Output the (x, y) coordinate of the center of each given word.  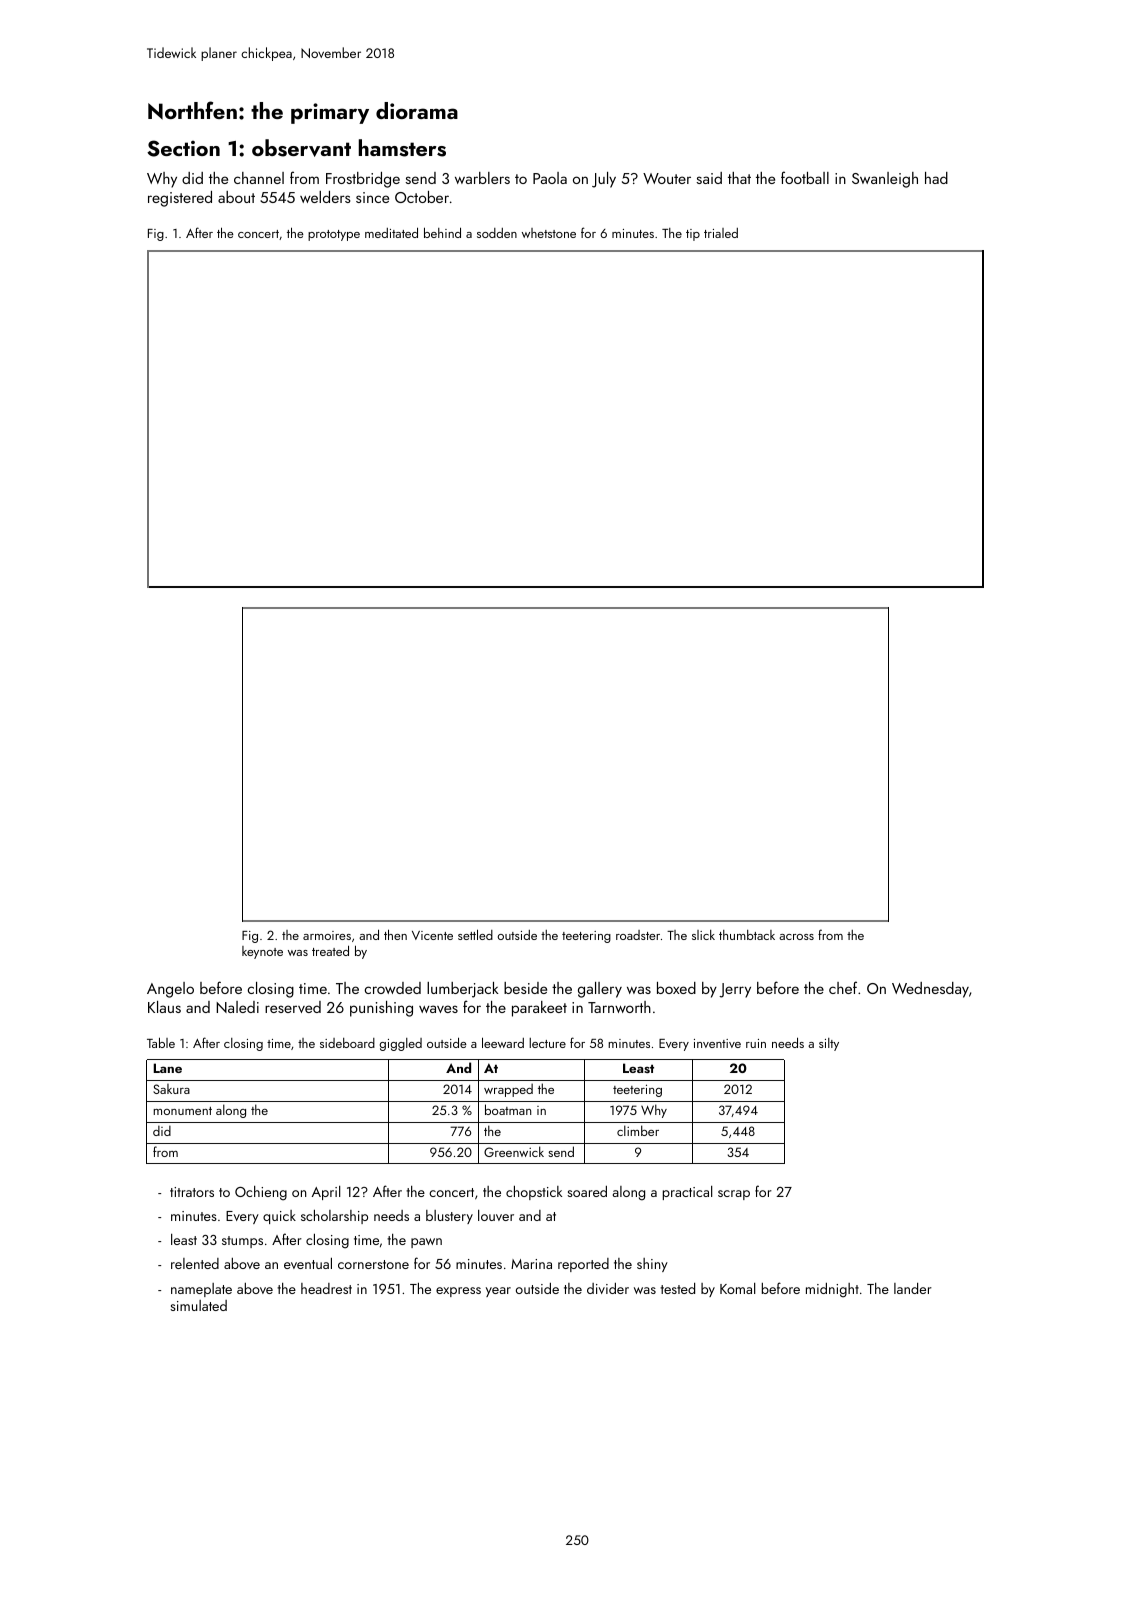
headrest (326, 1288)
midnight (832, 1290)
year (498, 1292)
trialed (721, 233)
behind (442, 232)
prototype (334, 235)
